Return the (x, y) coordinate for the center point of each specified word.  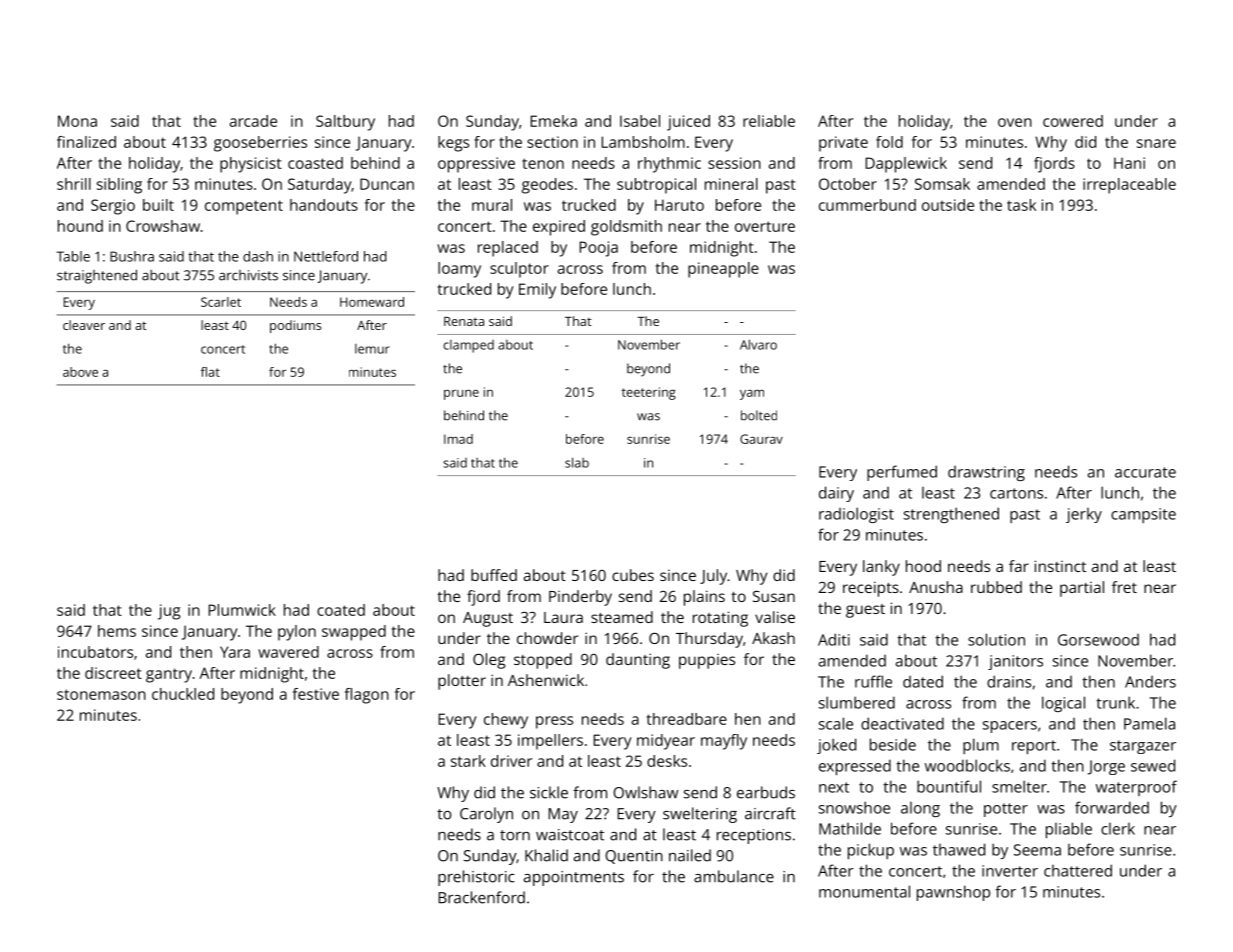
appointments (574, 878)
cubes (633, 575)
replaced (508, 249)
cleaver (84, 325)
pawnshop (953, 893)
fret (1124, 587)
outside (948, 205)
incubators (95, 652)
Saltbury (345, 123)
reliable (769, 121)
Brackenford (482, 897)
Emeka (554, 121)
